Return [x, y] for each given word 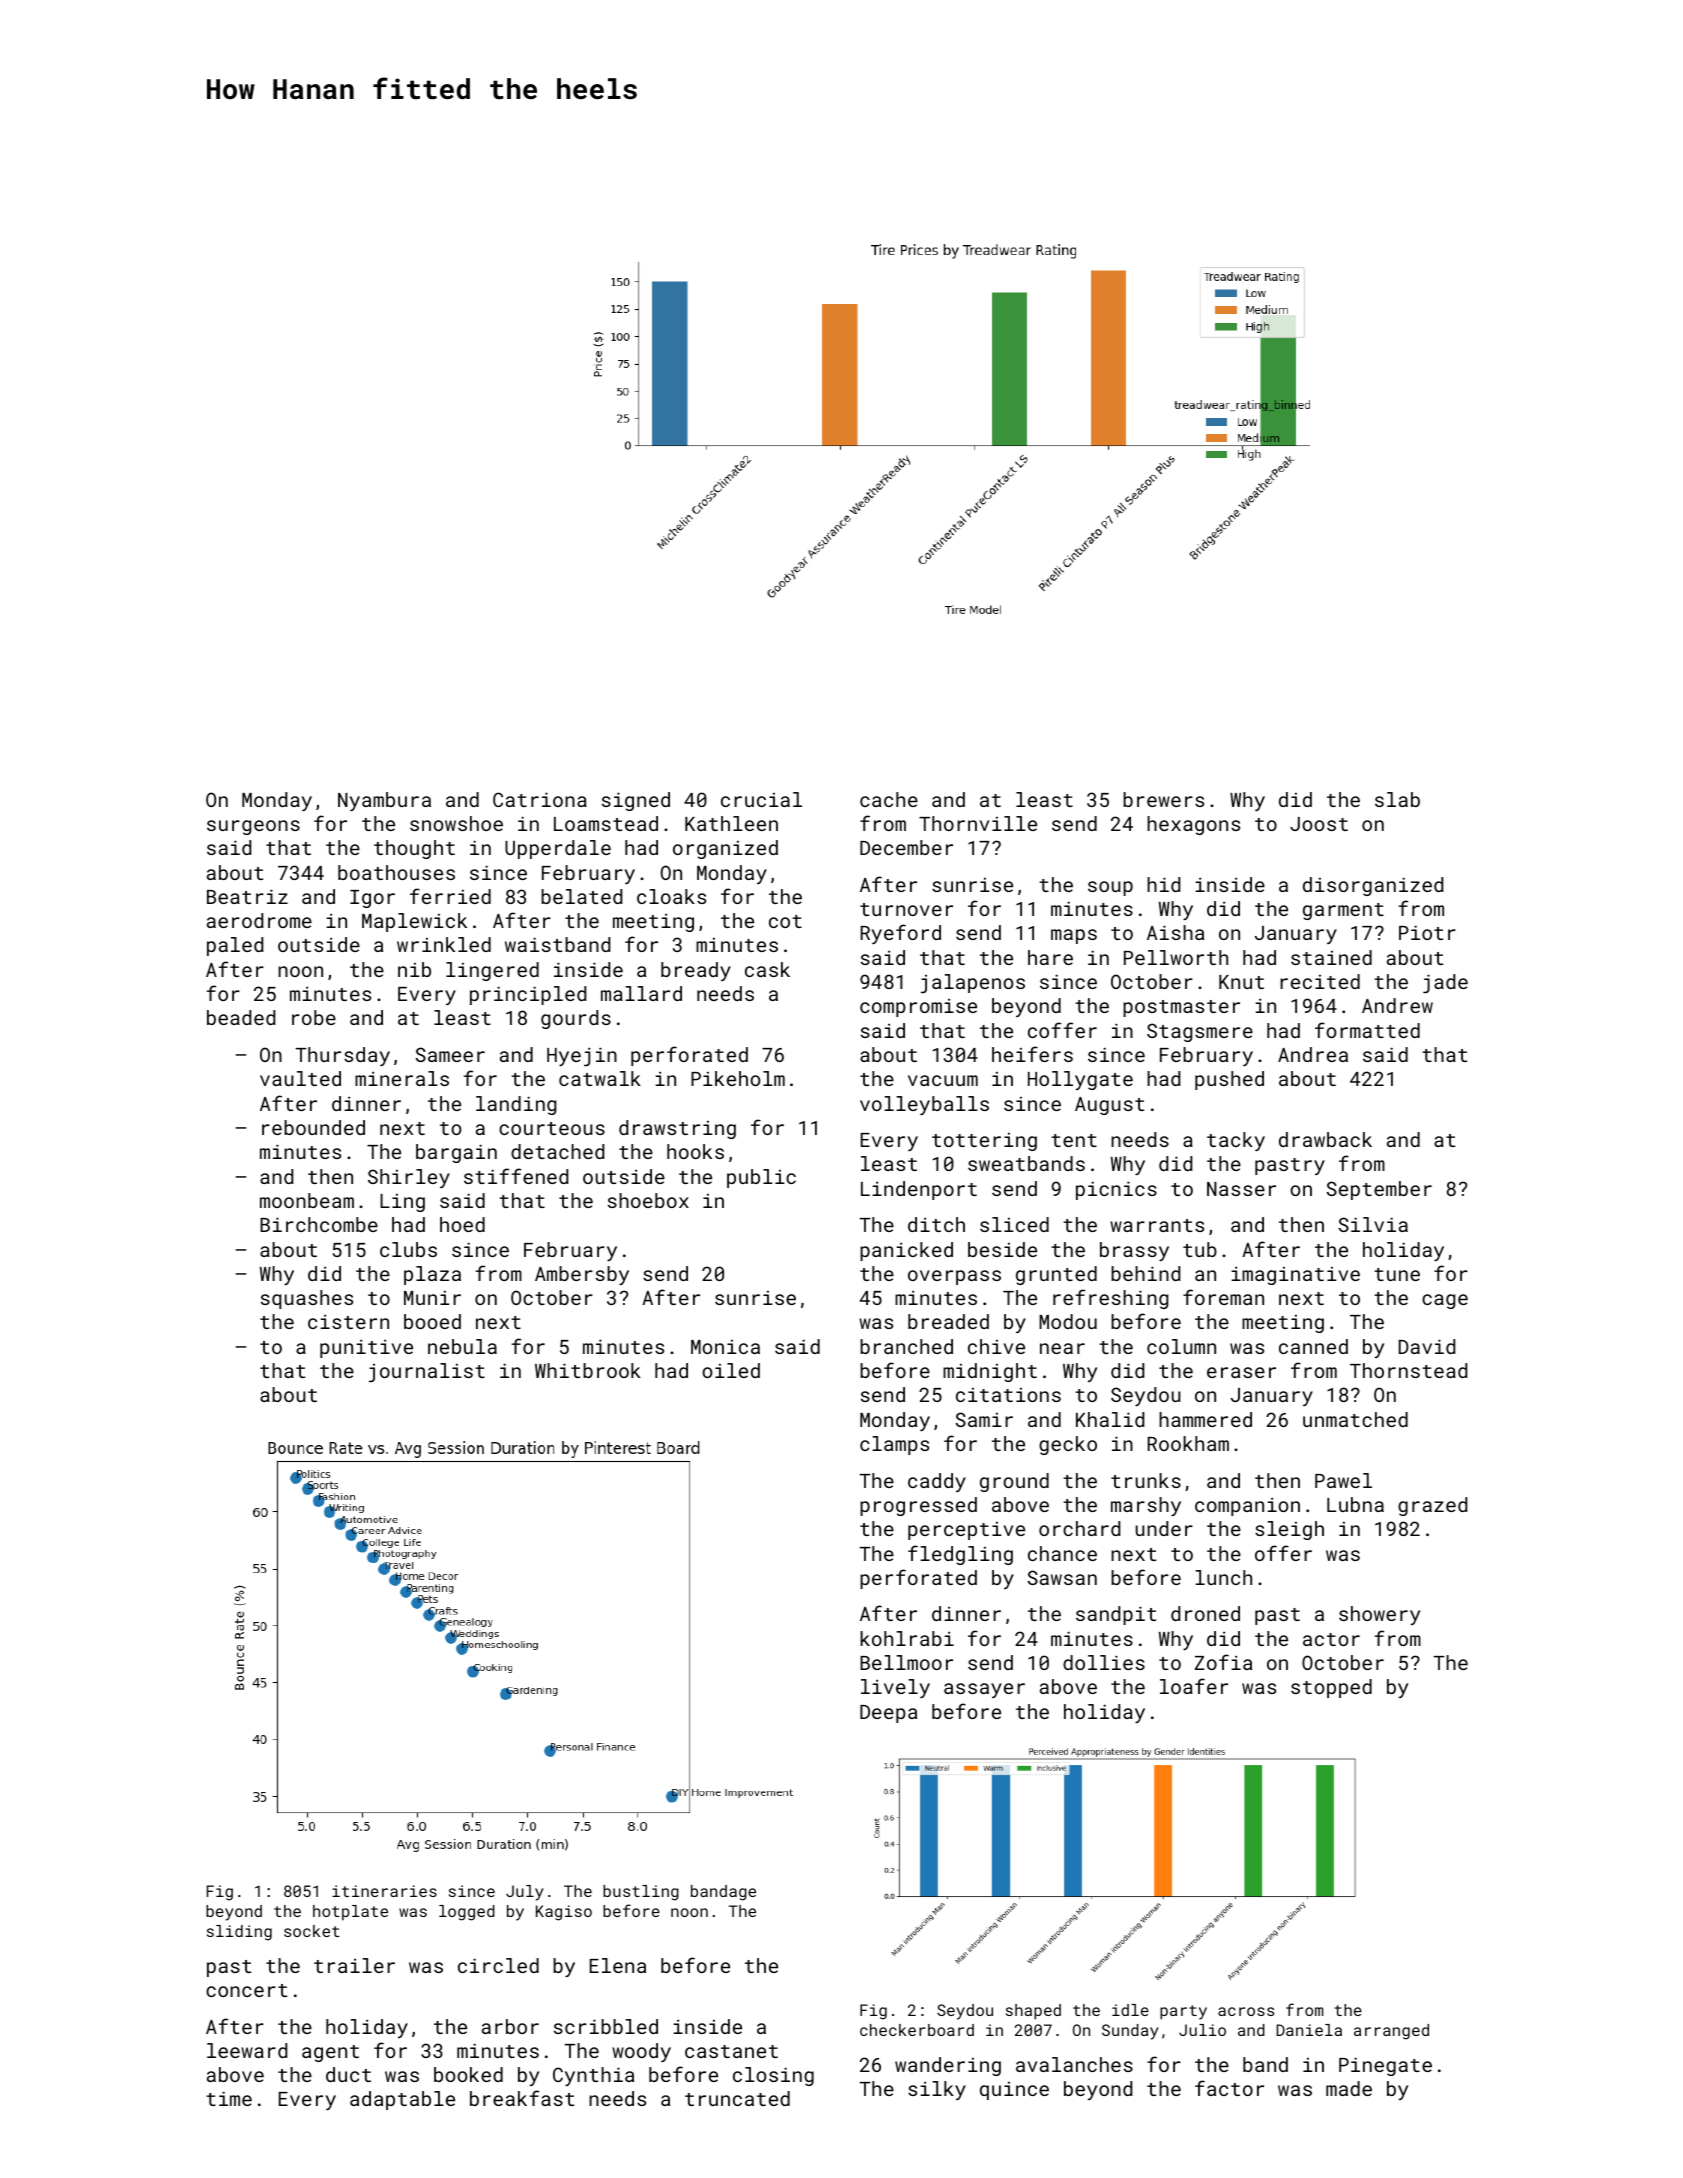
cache [889, 799]
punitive [366, 1348]
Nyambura [384, 801]
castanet [731, 2051]
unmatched [1355, 1419]
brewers [1163, 799]
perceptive [966, 1531]
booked [468, 2074]
